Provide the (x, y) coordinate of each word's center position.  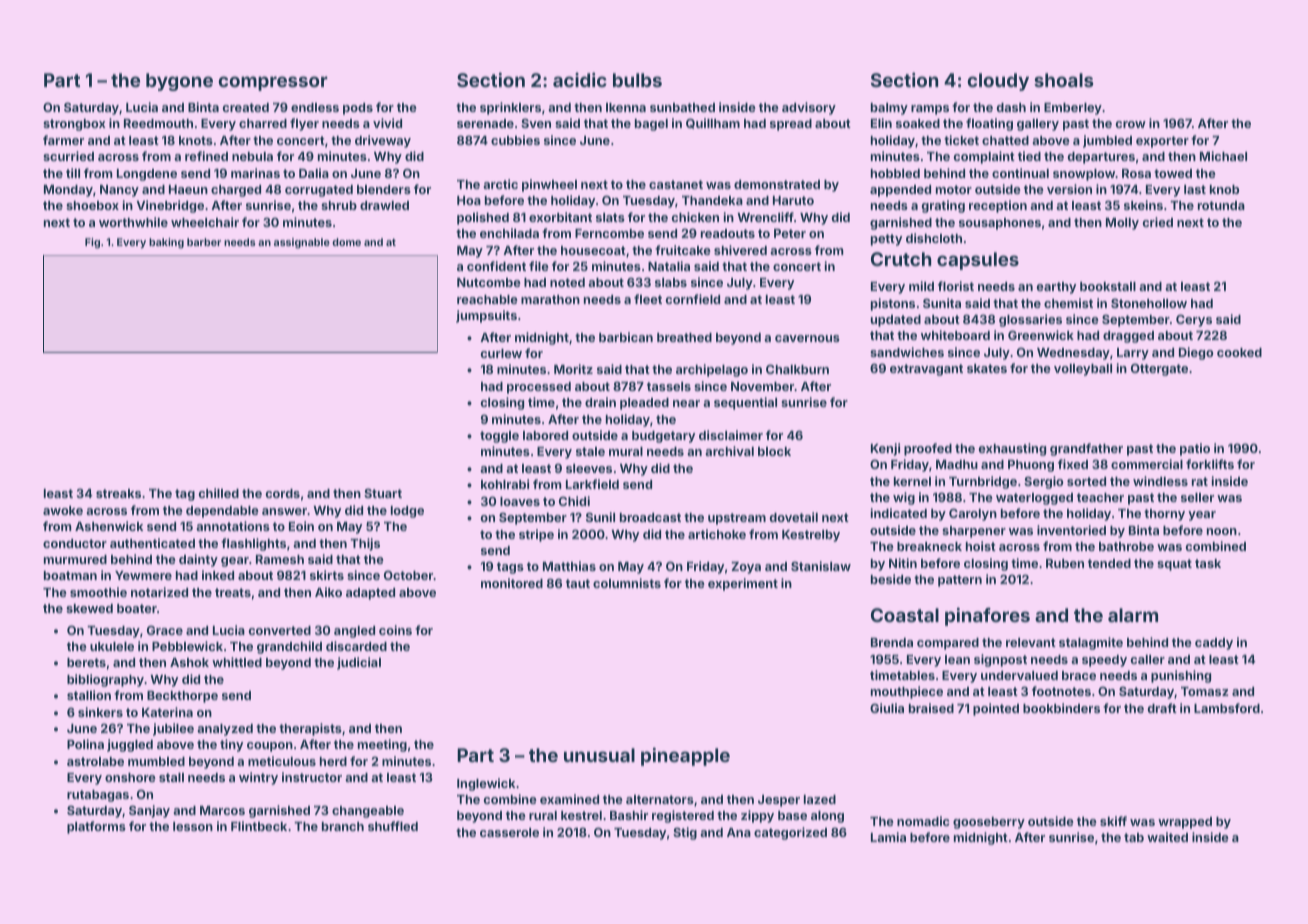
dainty (198, 560)
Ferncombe (609, 233)
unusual (599, 755)
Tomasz (1205, 691)
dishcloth (934, 238)
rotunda (1221, 205)
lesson (193, 826)
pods (358, 109)
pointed (996, 709)
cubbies (515, 140)
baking (166, 243)
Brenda (892, 642)
